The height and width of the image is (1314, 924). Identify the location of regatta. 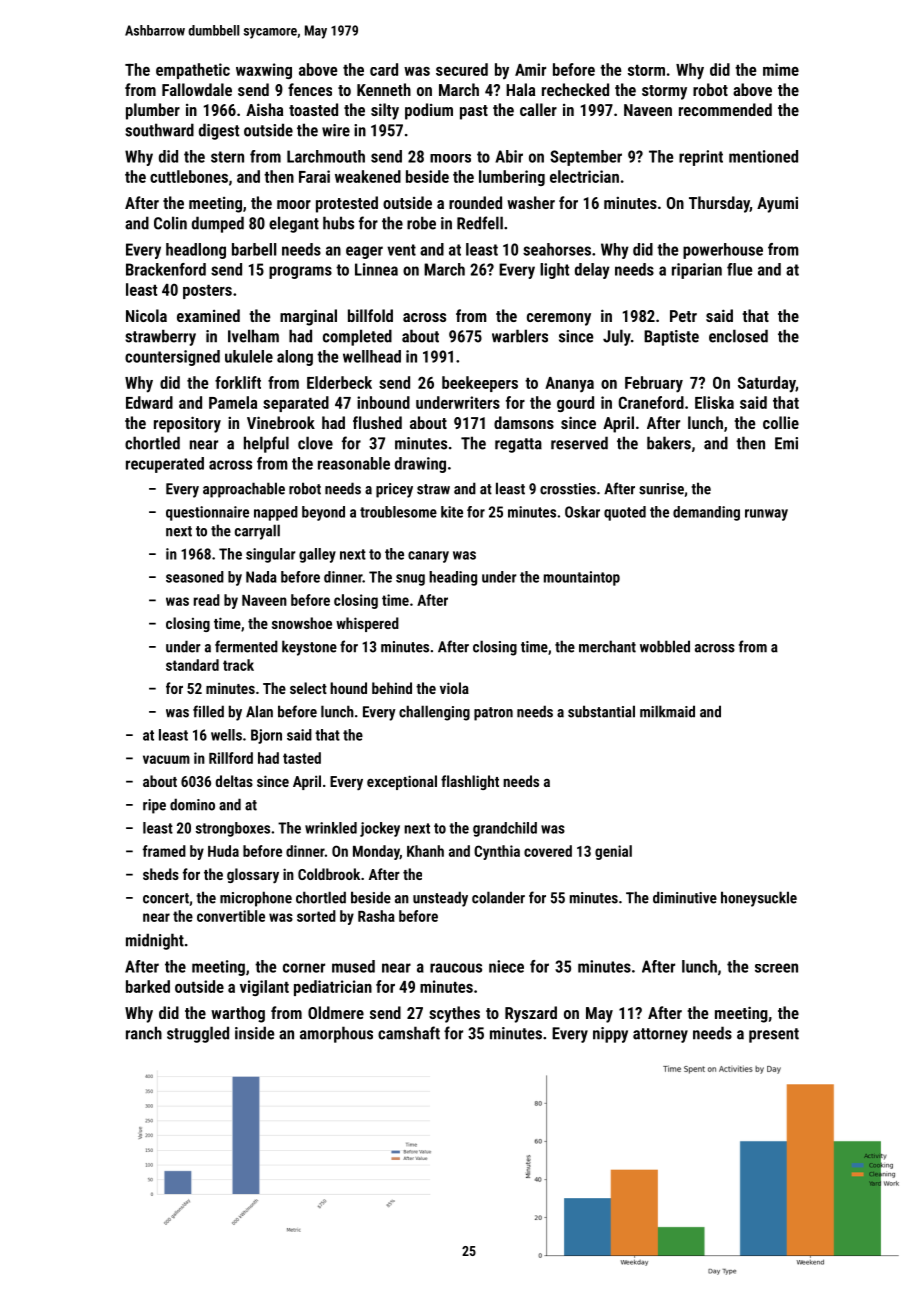
(518, 445).
